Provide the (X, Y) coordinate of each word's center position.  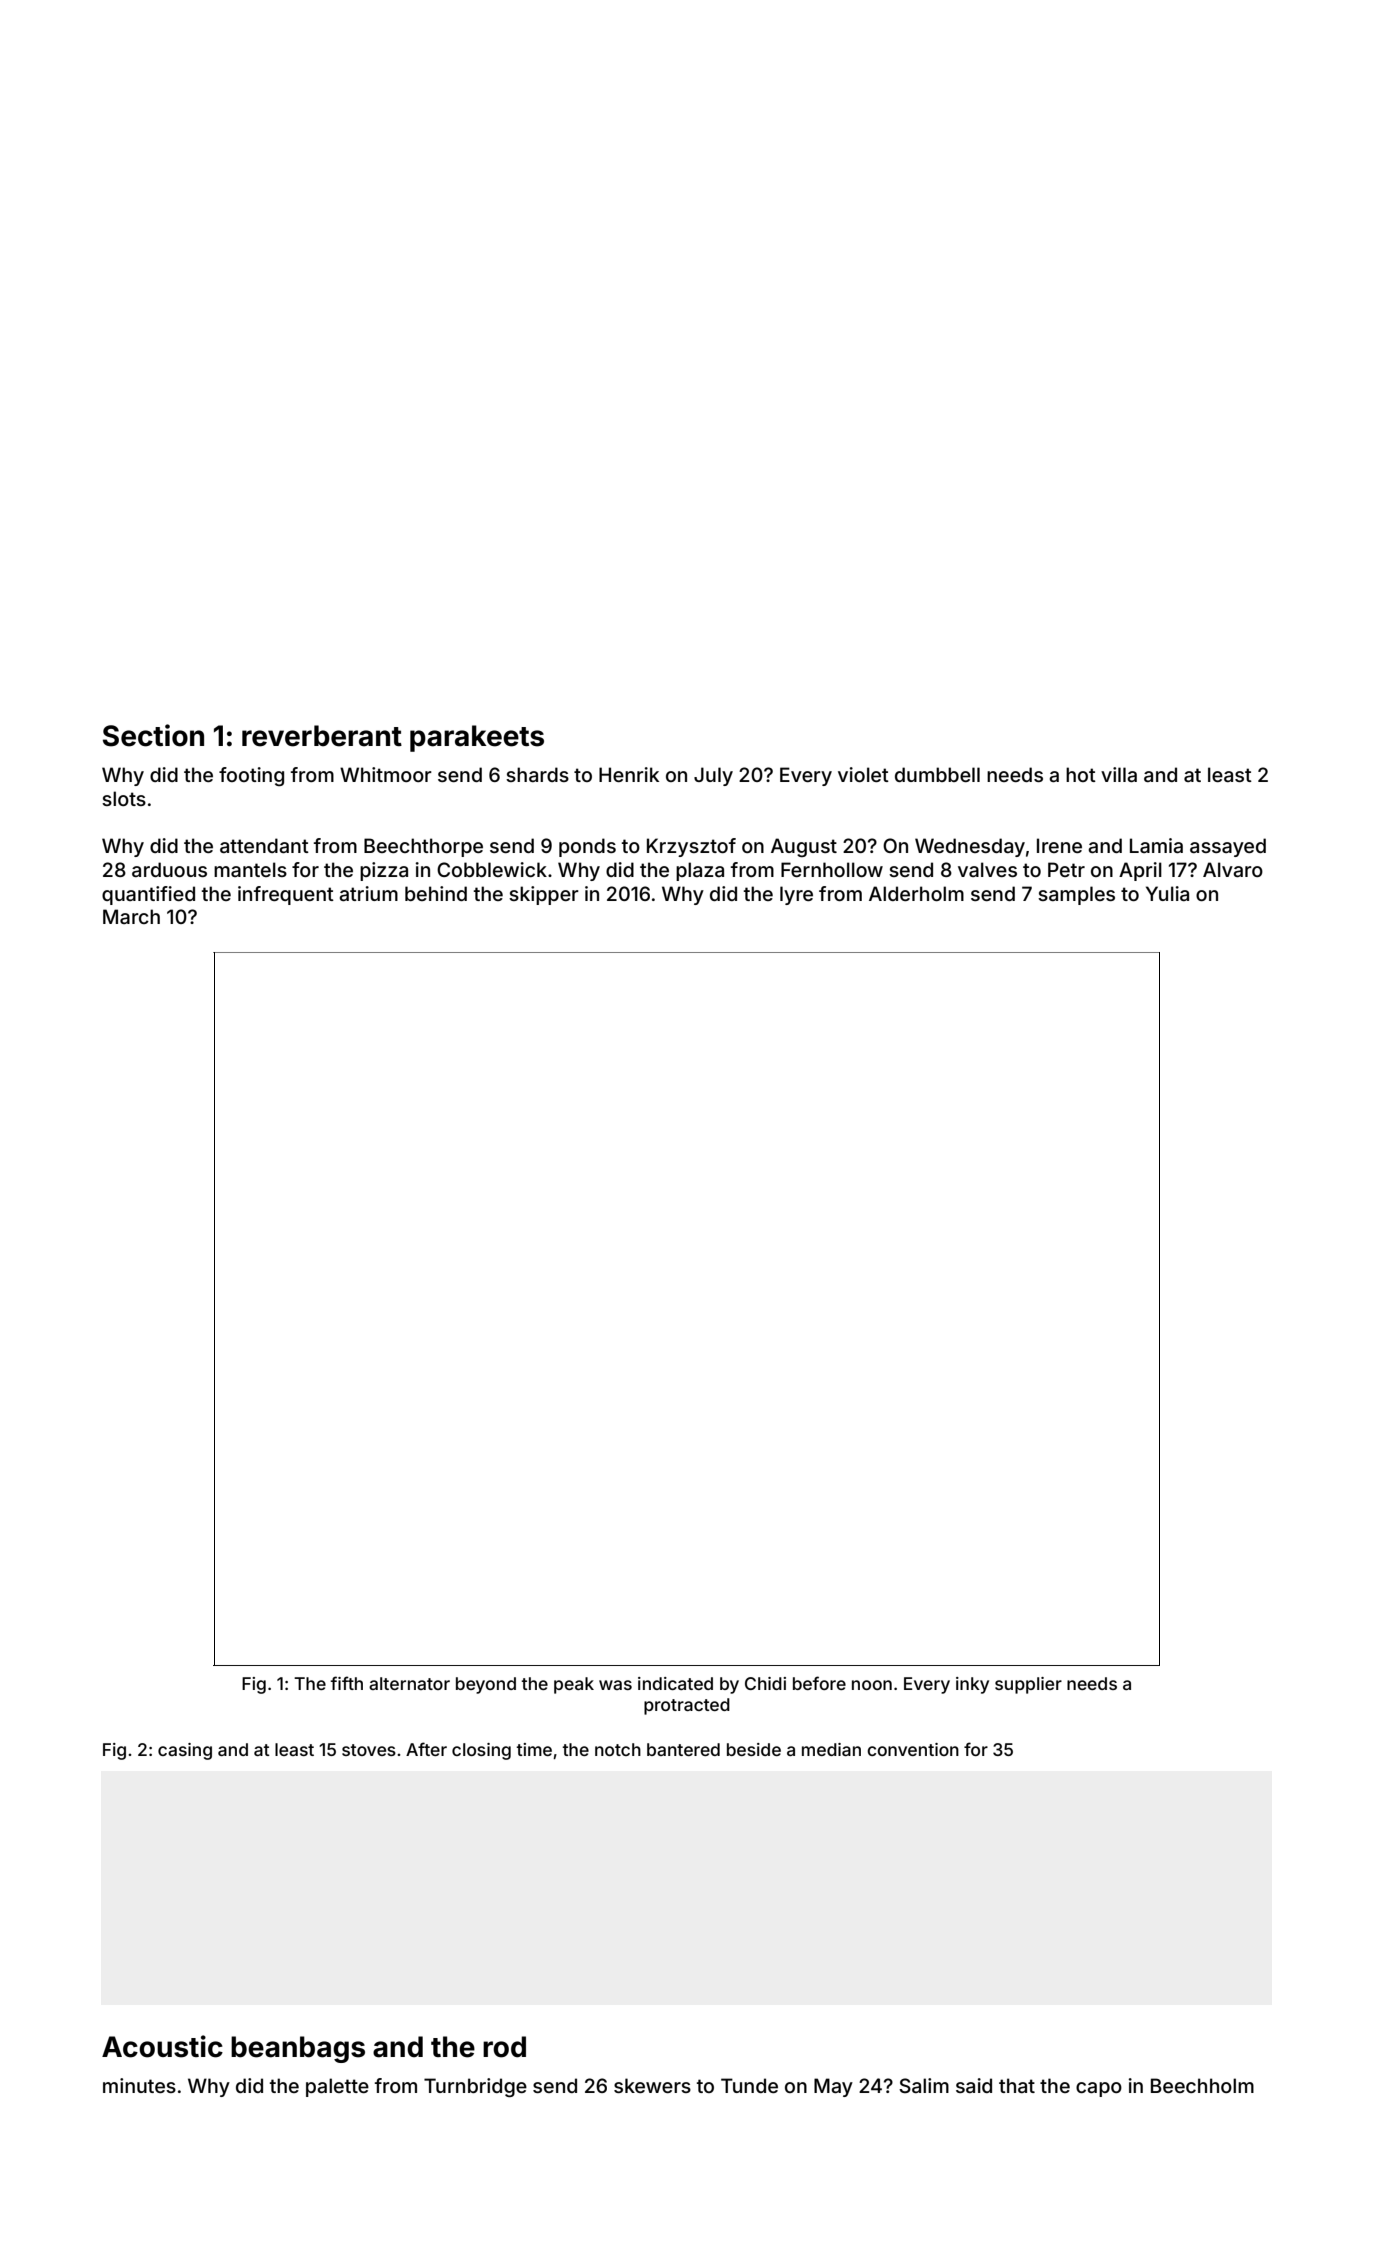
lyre (796, 895)
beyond (486, 1685)
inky (972, 1685)
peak (574, 1685)
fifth (346, 1683)
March (131, 916)
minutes (139, 2085)
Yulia (1167, 893)
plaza (700, 871)
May (833, 2087)
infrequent (286, 895)
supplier (1028, 1685)
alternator (409, 1683)
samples (1076, 895)
